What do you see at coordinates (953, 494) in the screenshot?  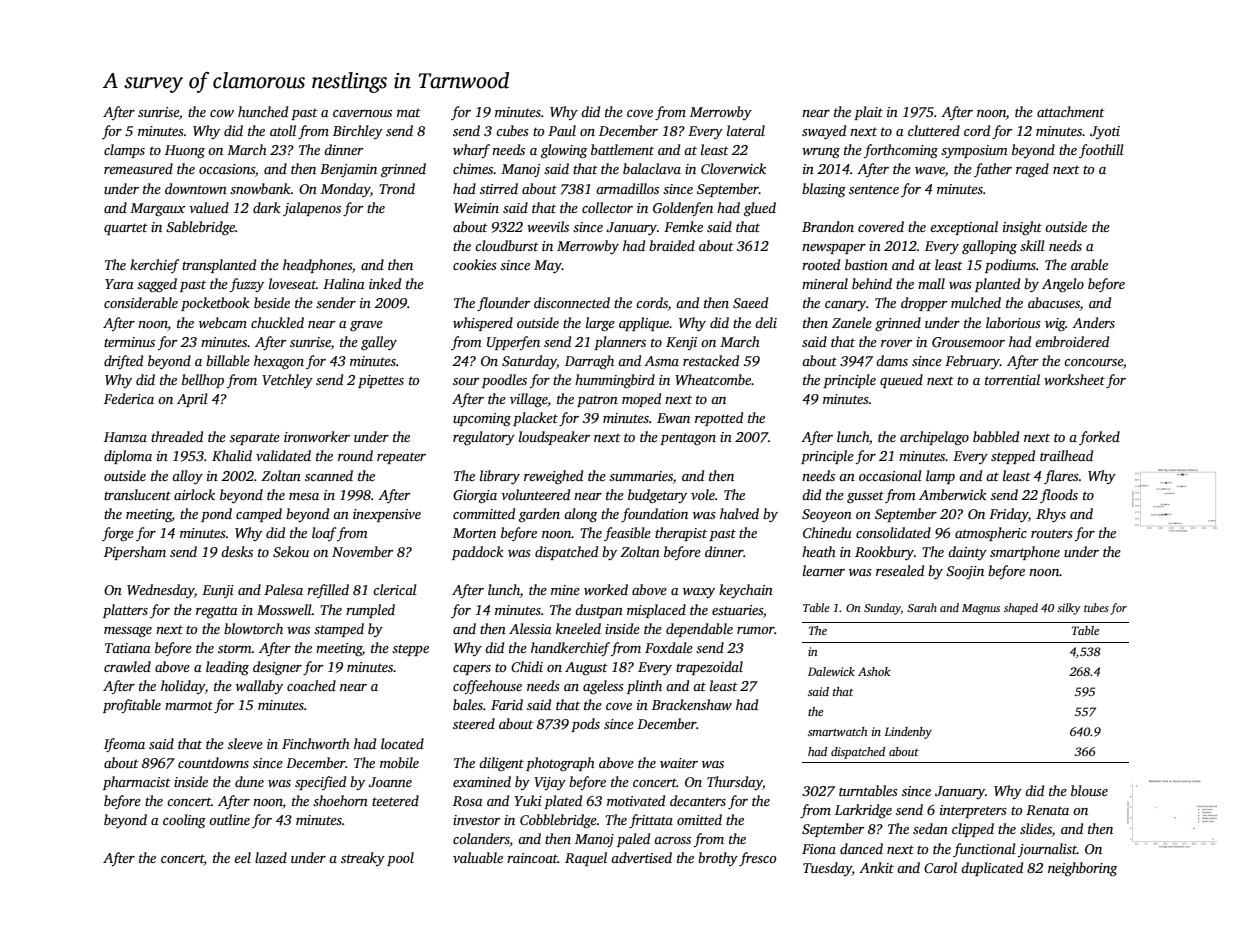 I see `Amberwick` at bounding box center [953, 494].
